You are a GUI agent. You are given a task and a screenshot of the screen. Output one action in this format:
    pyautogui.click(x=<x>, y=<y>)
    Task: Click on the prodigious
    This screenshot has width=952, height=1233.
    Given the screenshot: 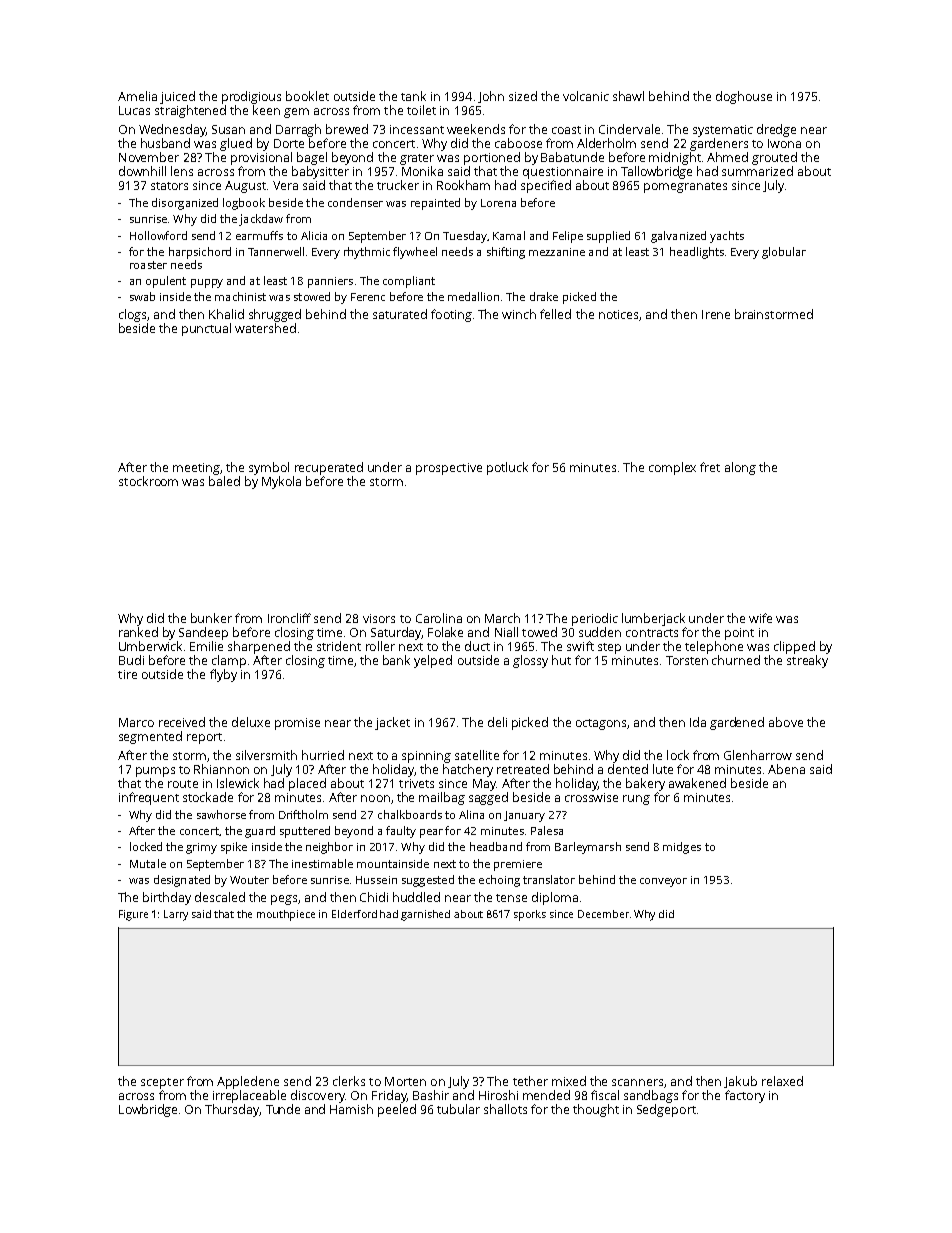 What is the action you would take?
    pyautogui.click(x=251, y=97)
